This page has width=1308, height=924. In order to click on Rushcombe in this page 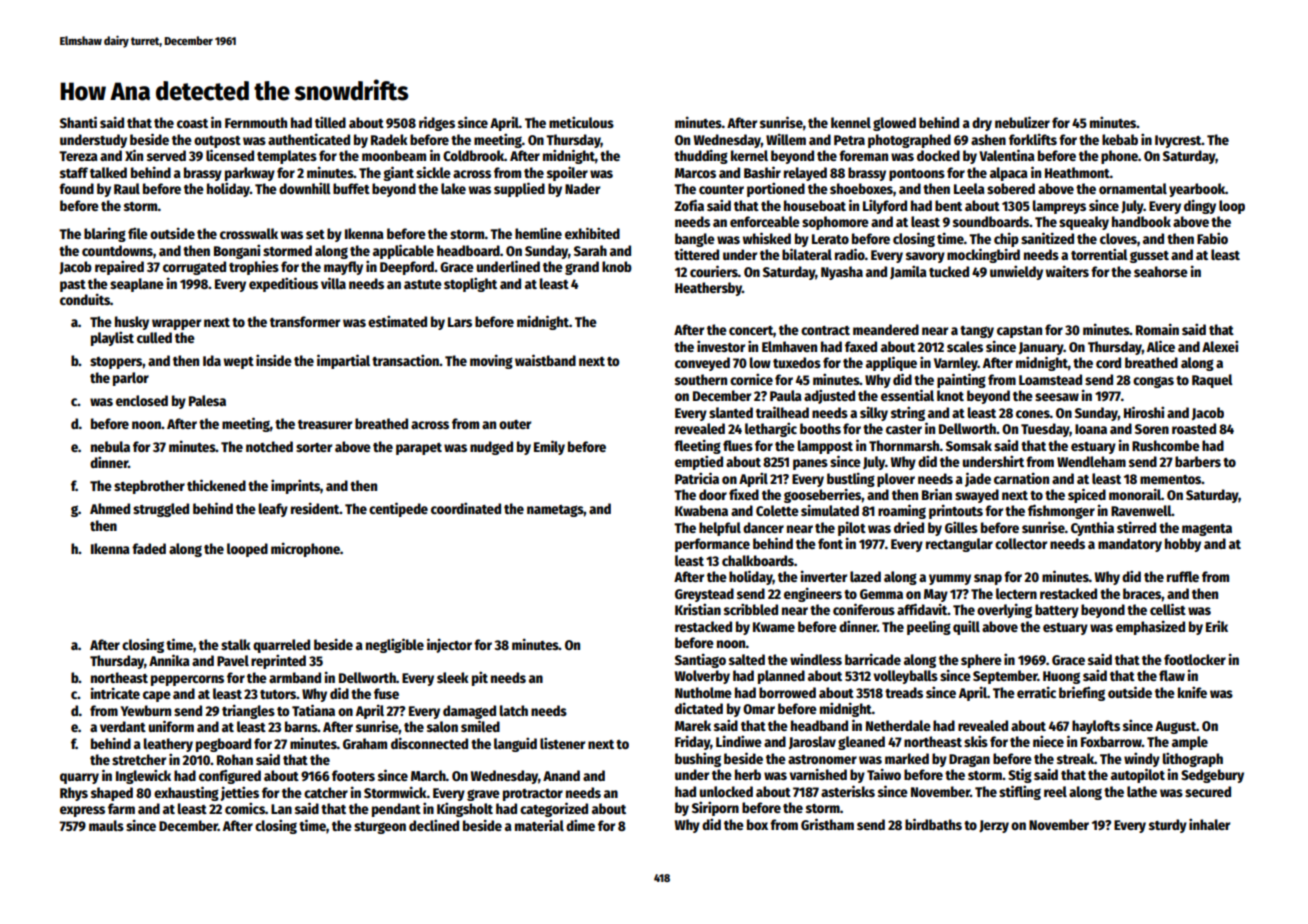, I will do `click(1166, 445)`.
